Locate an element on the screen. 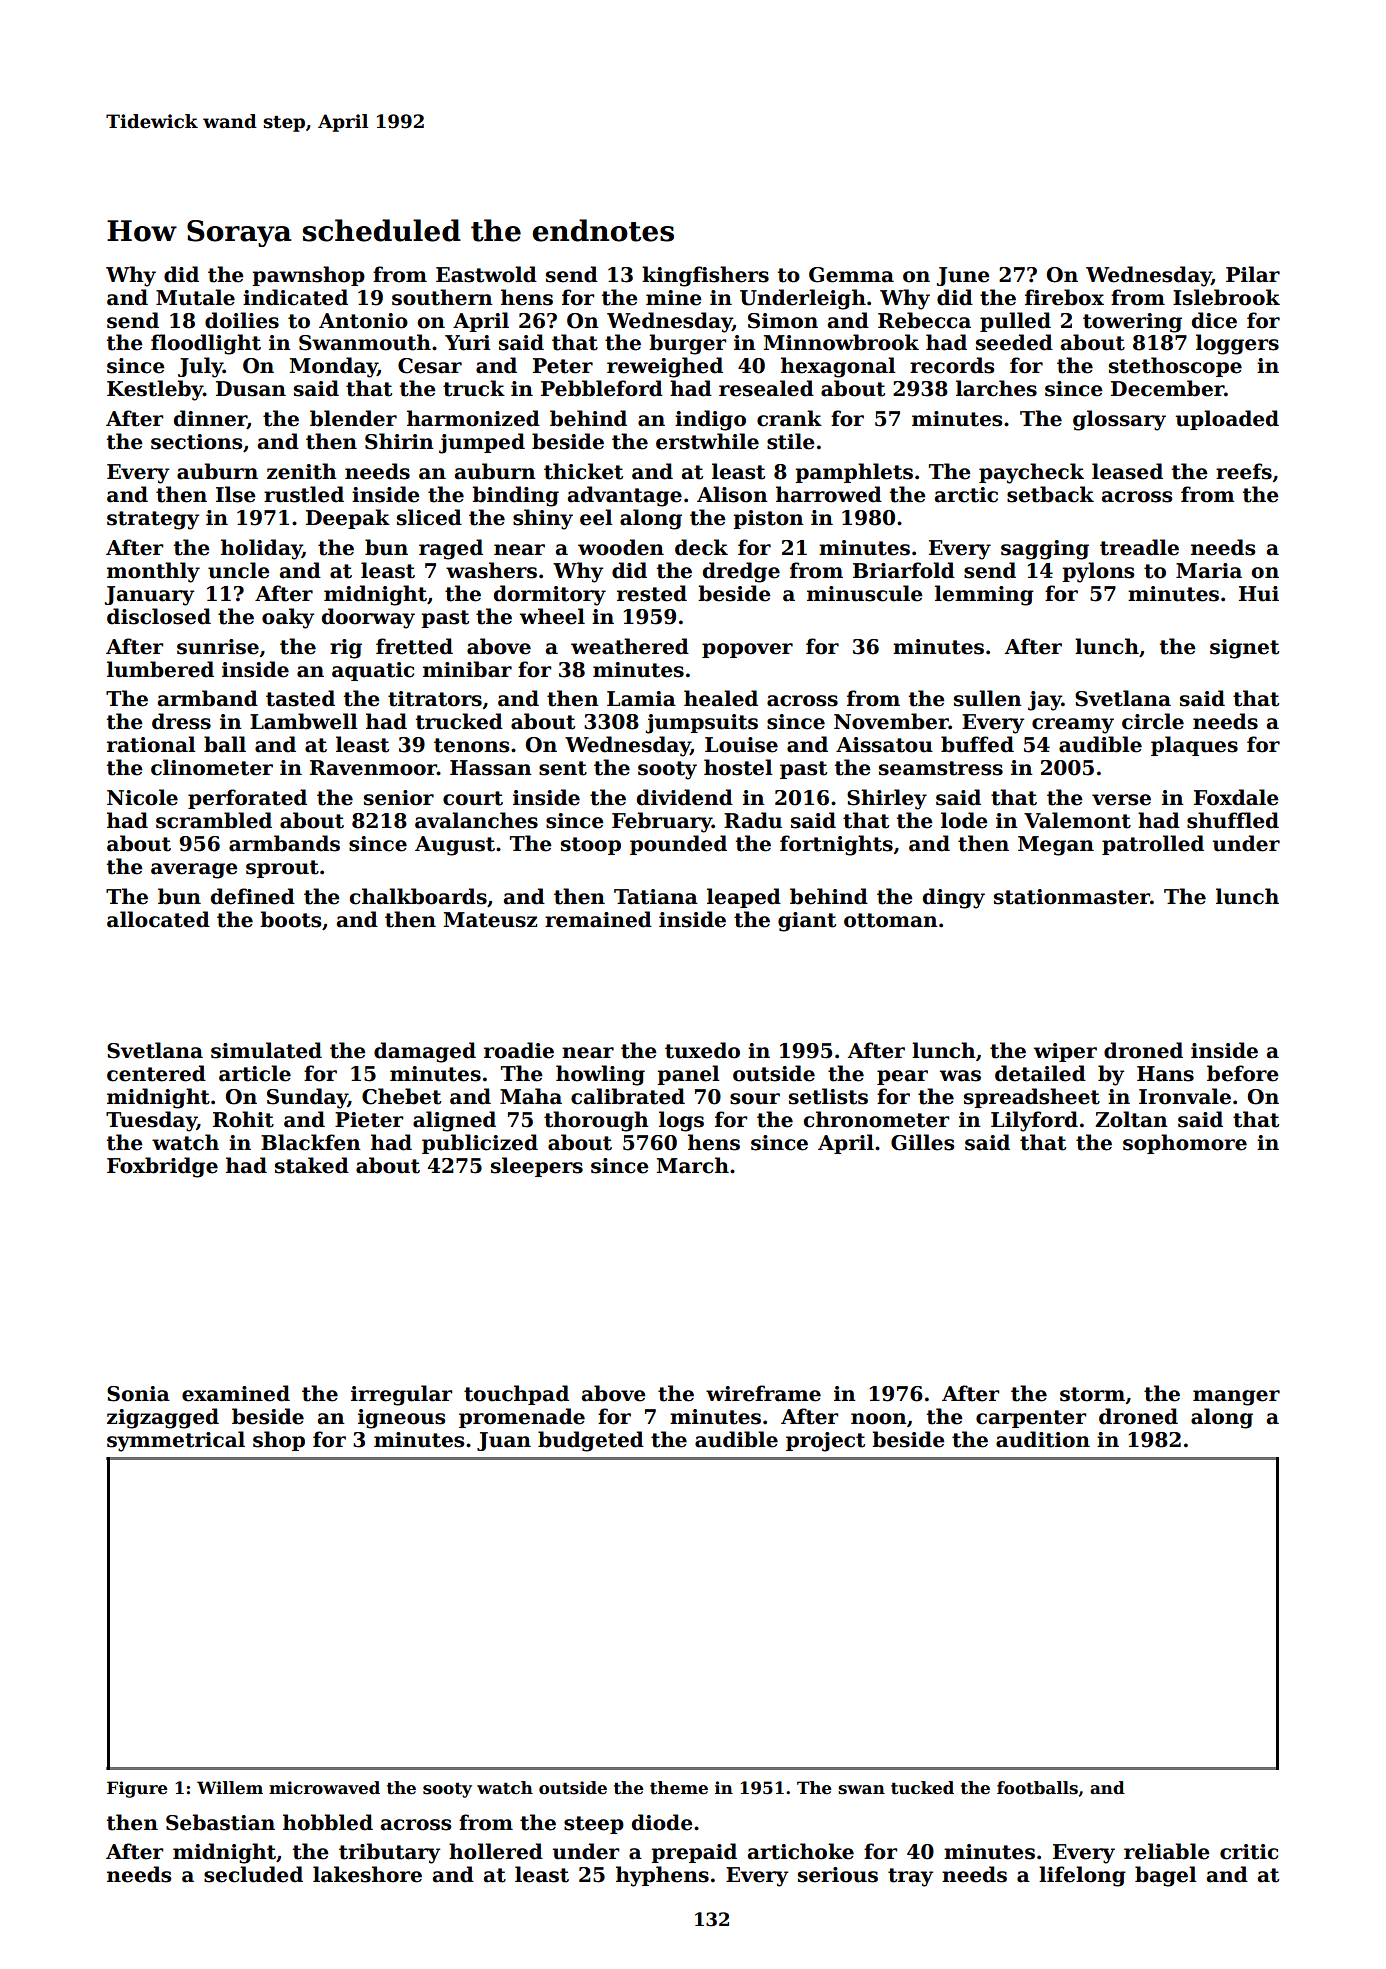  deck is located at coordinates (701, 547).
